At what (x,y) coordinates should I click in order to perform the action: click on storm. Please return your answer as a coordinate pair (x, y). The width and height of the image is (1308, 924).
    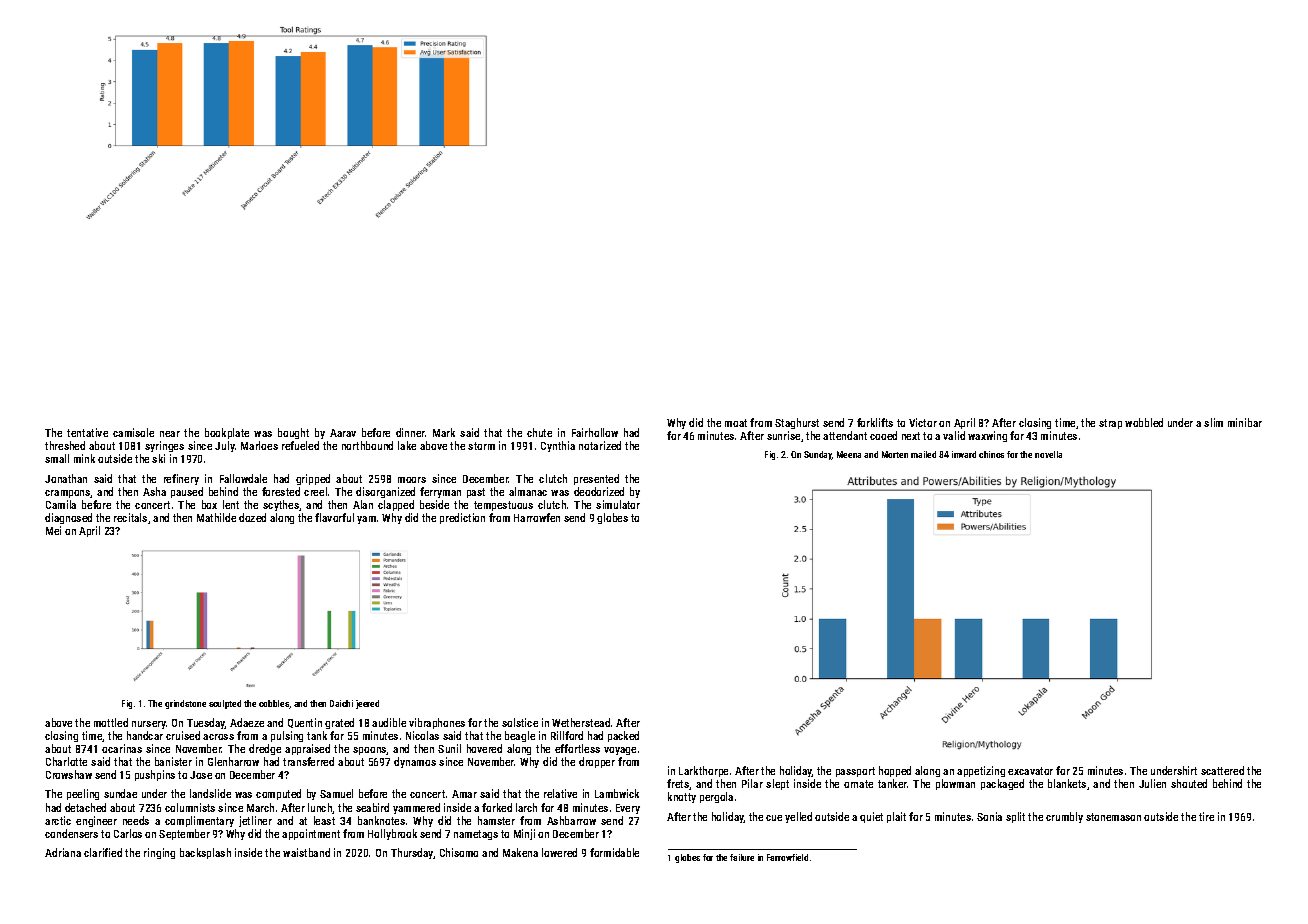
    Looking at the image, I should click on (481, 446).
